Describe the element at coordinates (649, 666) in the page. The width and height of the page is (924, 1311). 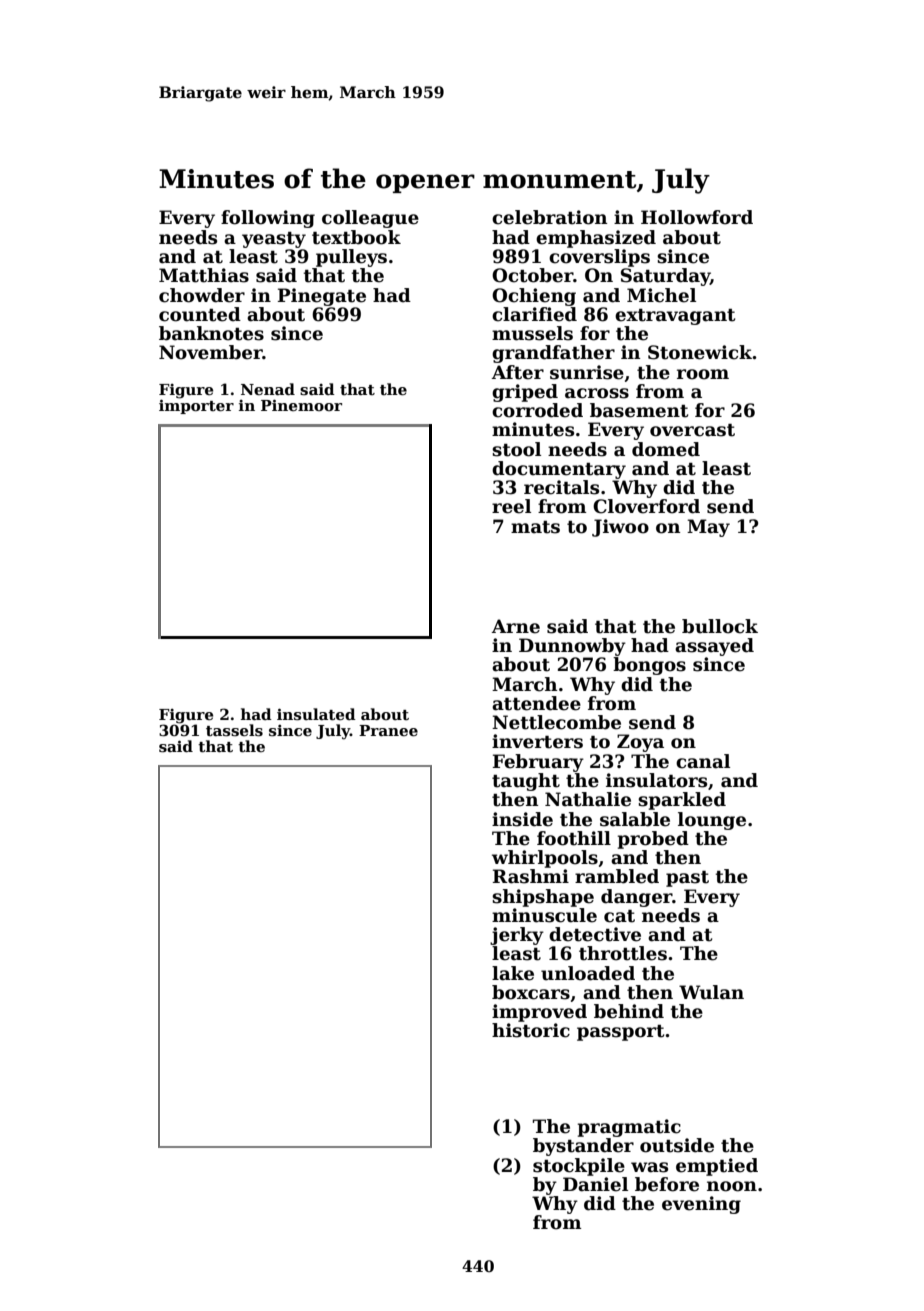
I see `bongos` at that location.
